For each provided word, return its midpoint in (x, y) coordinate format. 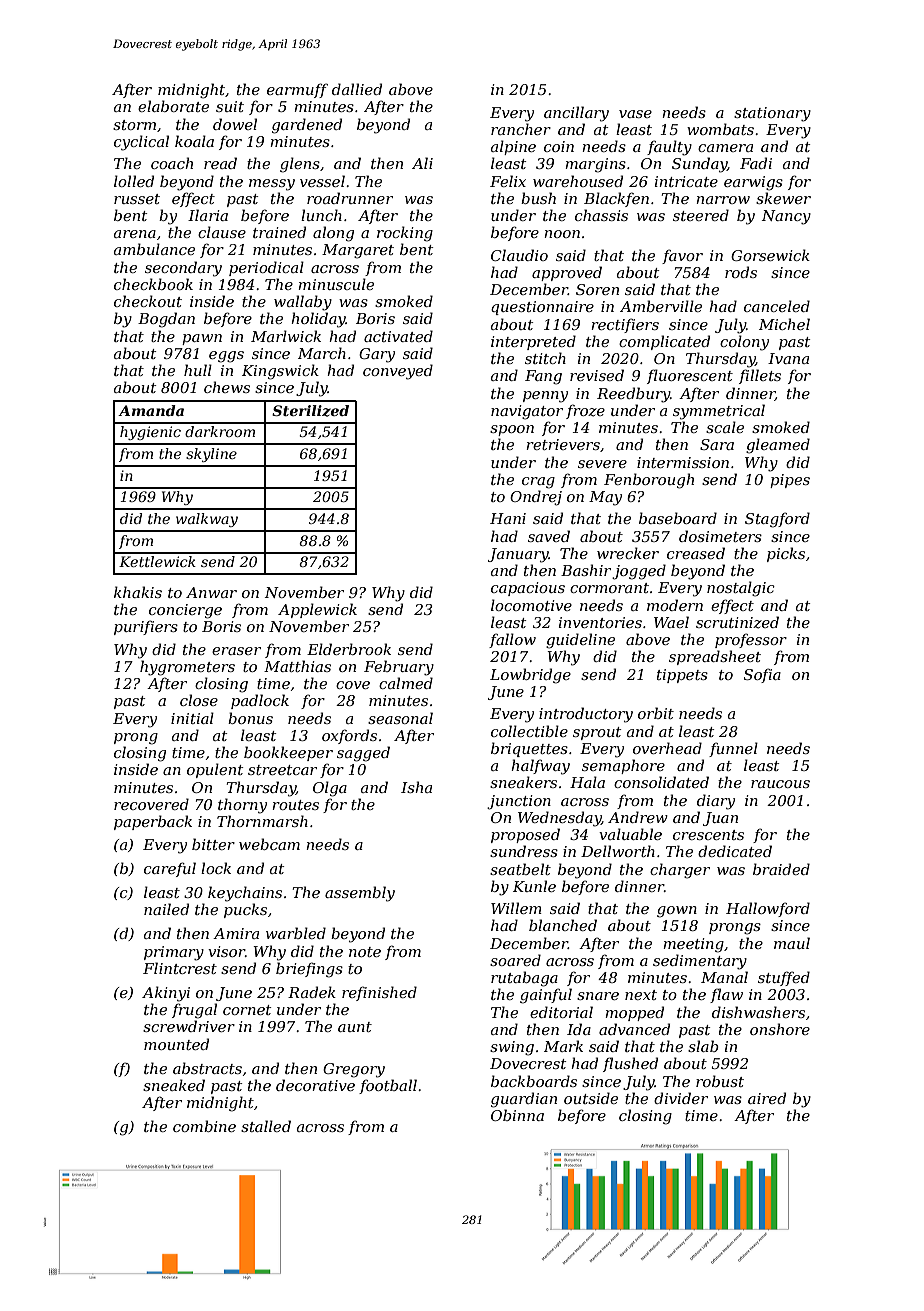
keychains (245, 894)
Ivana (788, 358)
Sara (717, 444)
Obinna (517, 1115)
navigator (527, 412)
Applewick (317, 610)
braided (781, 869)
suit (230, 106)
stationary (772, 114)
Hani (508, 518)
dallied (357, 89)
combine (204, 1126)
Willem (516, 908)
